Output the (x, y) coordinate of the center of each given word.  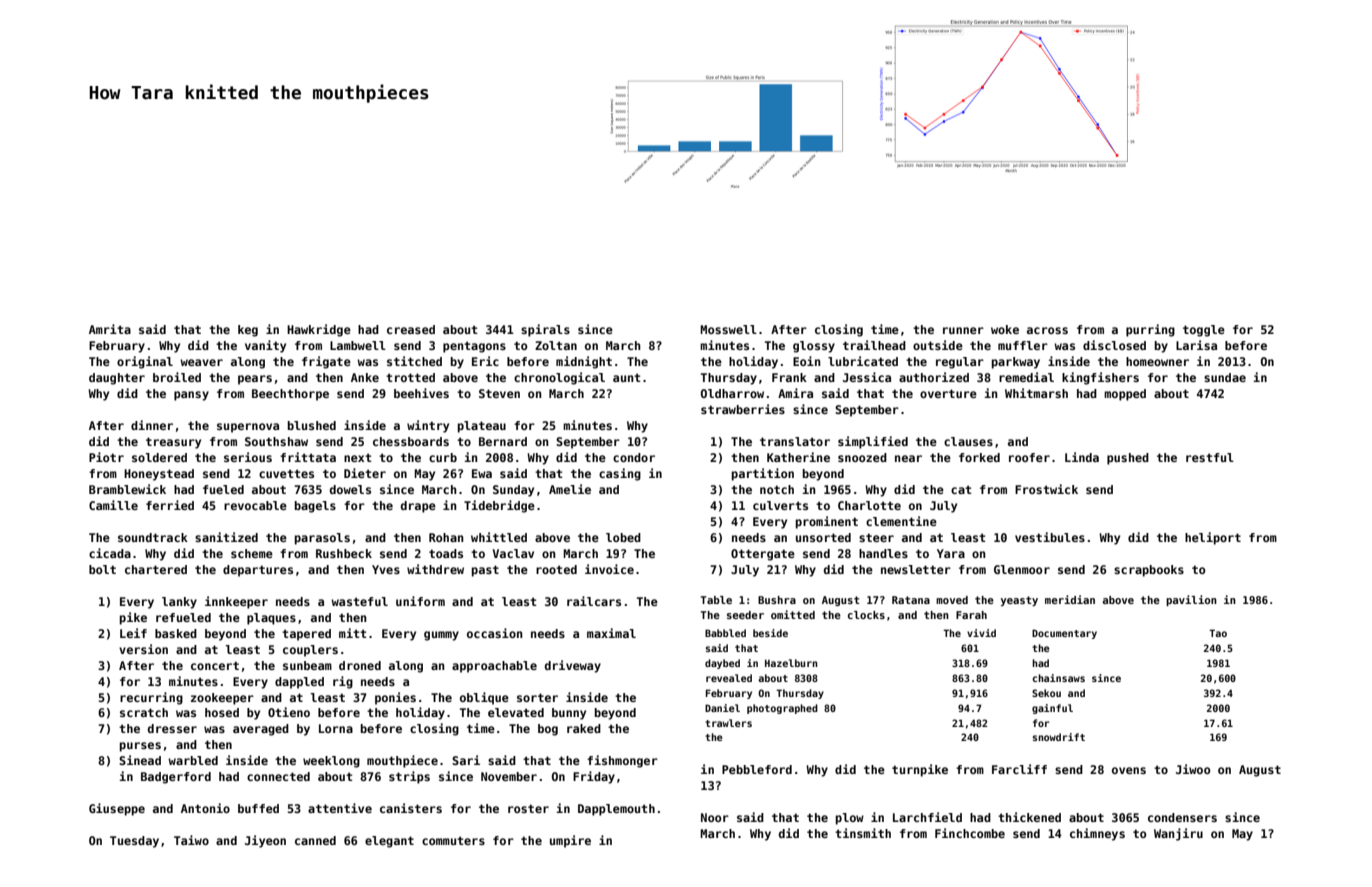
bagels (315, 507)
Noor (715, 817)
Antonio (205, 808)
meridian (1070, 599)
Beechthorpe (290, 395)
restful (1210, 457)
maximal (611, 633)
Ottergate (763, 555)
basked (176, 633)
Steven (499, 393)
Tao (1218, 633)
